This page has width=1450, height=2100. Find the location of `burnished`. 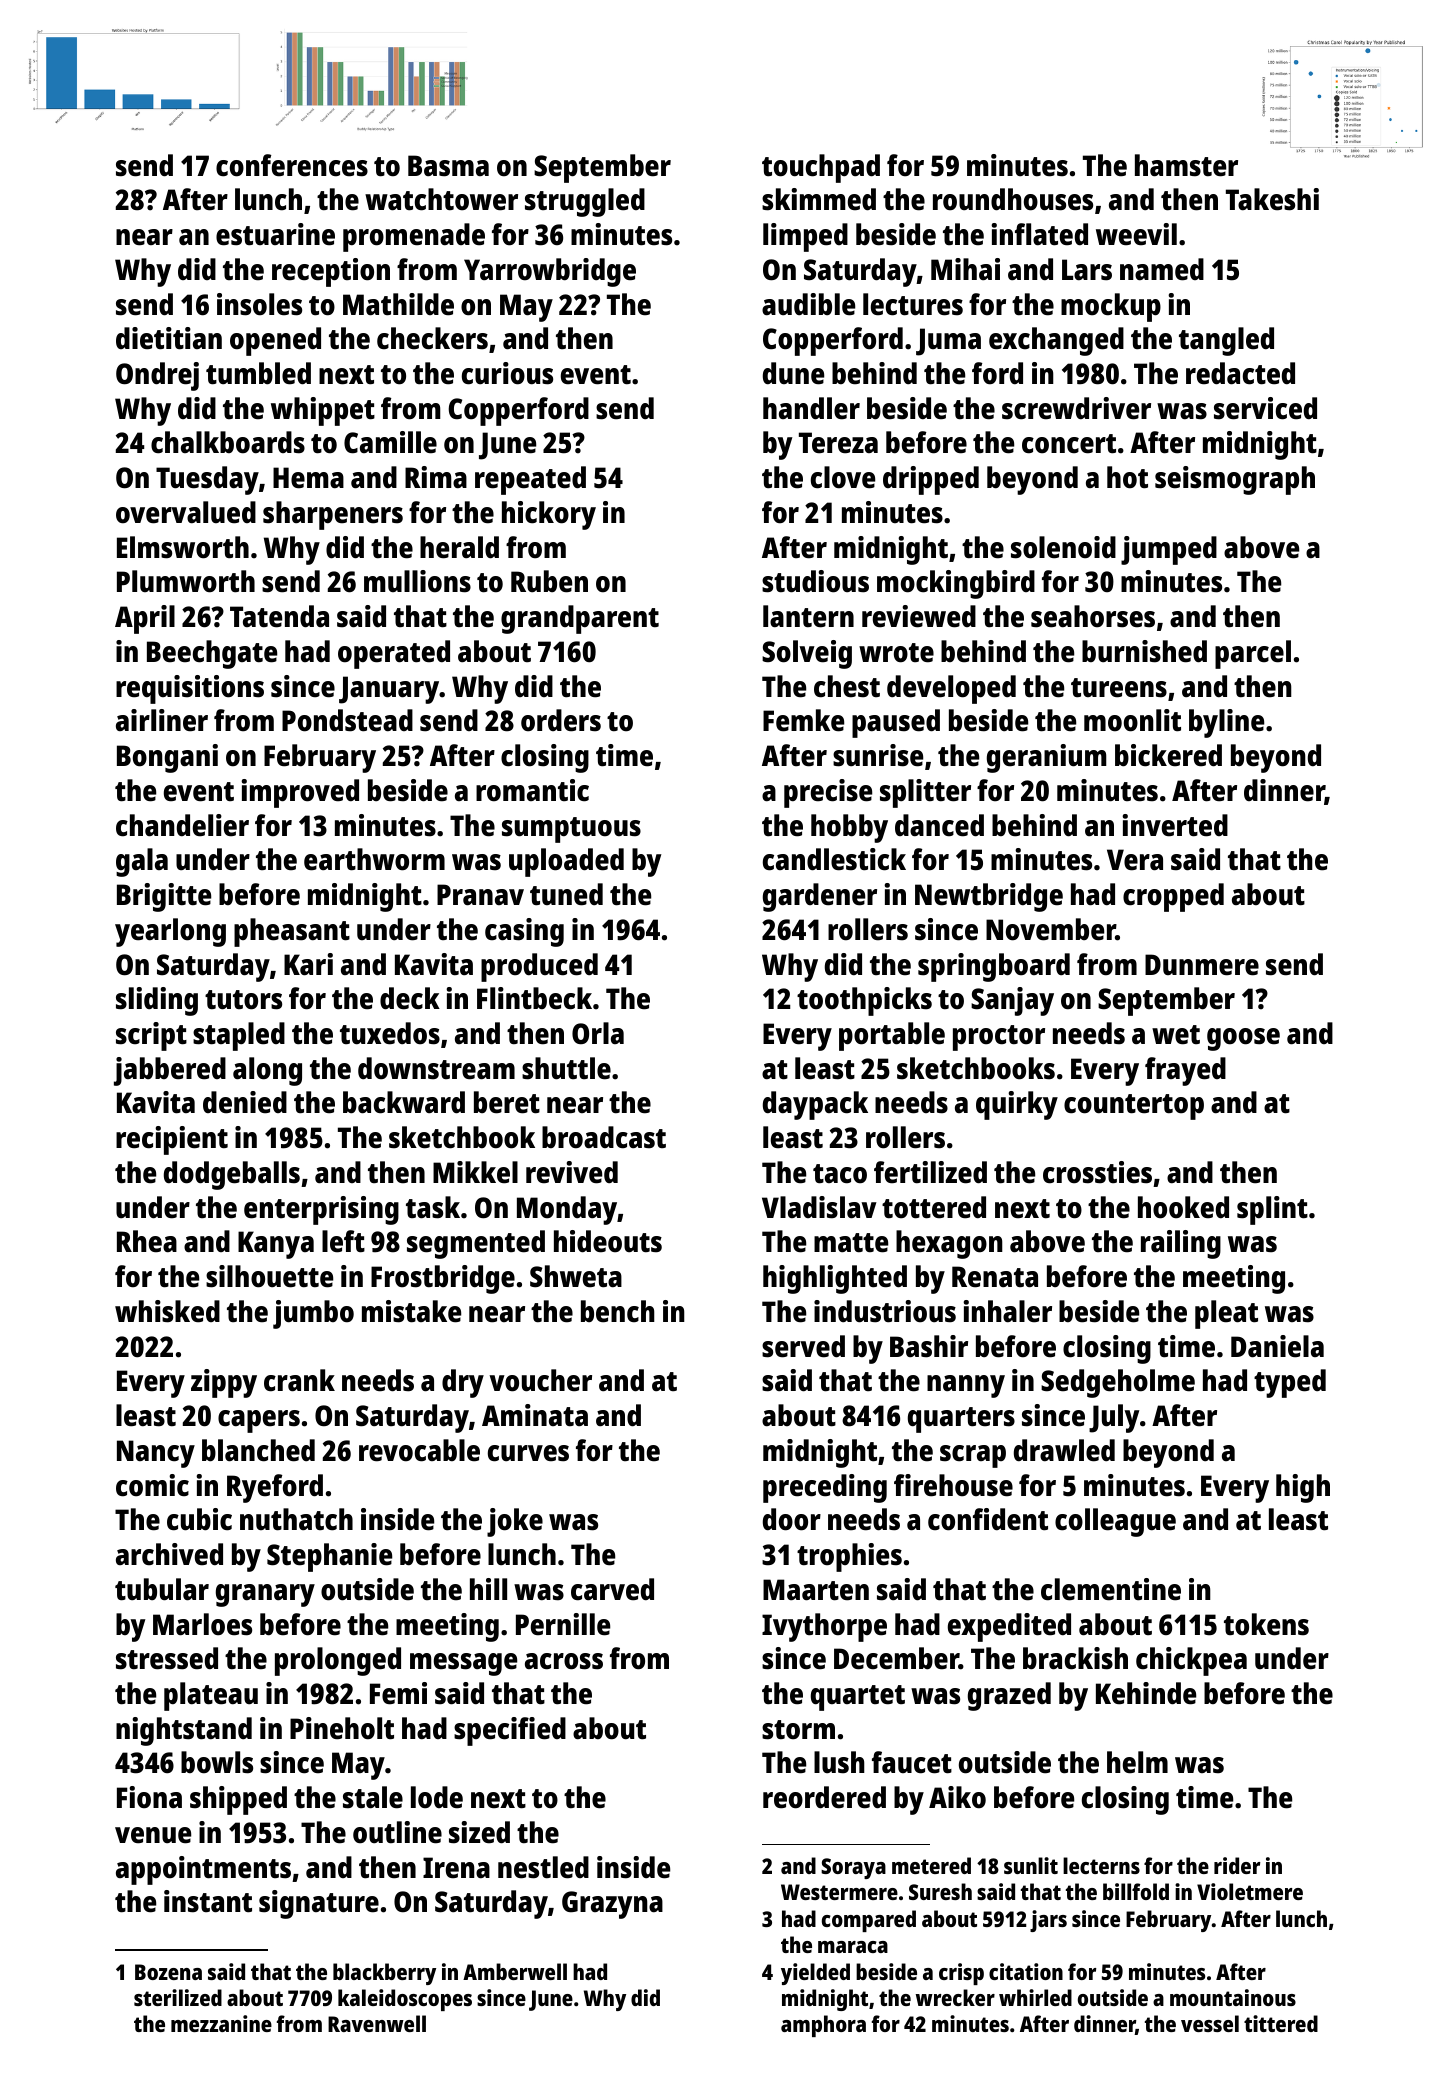

burnished is located at coordinates (1144, 651).
